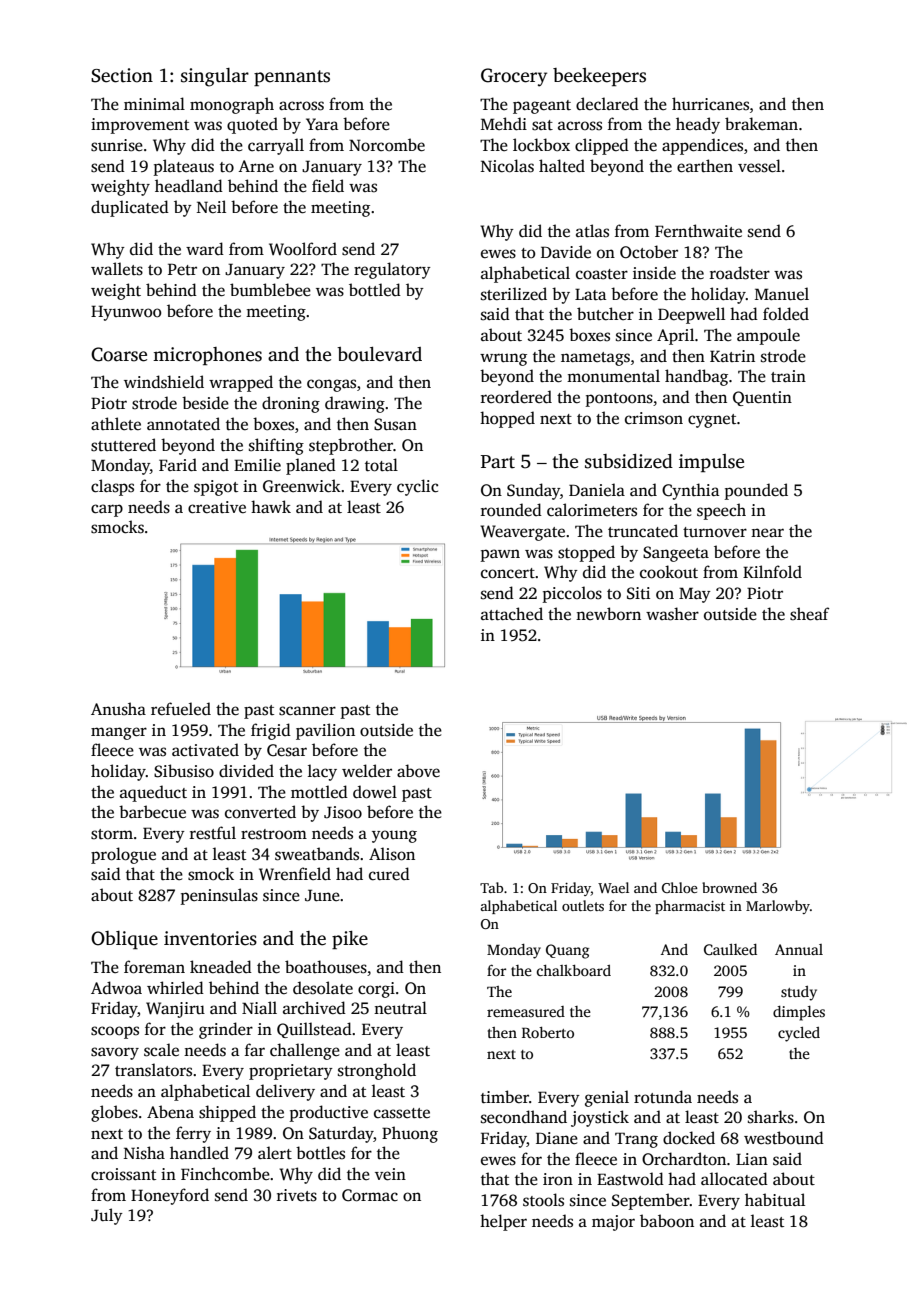  What do you see at coordinates (292, 78) in the screenshot?
I see `pennants` at bounding box center [292, 78].
